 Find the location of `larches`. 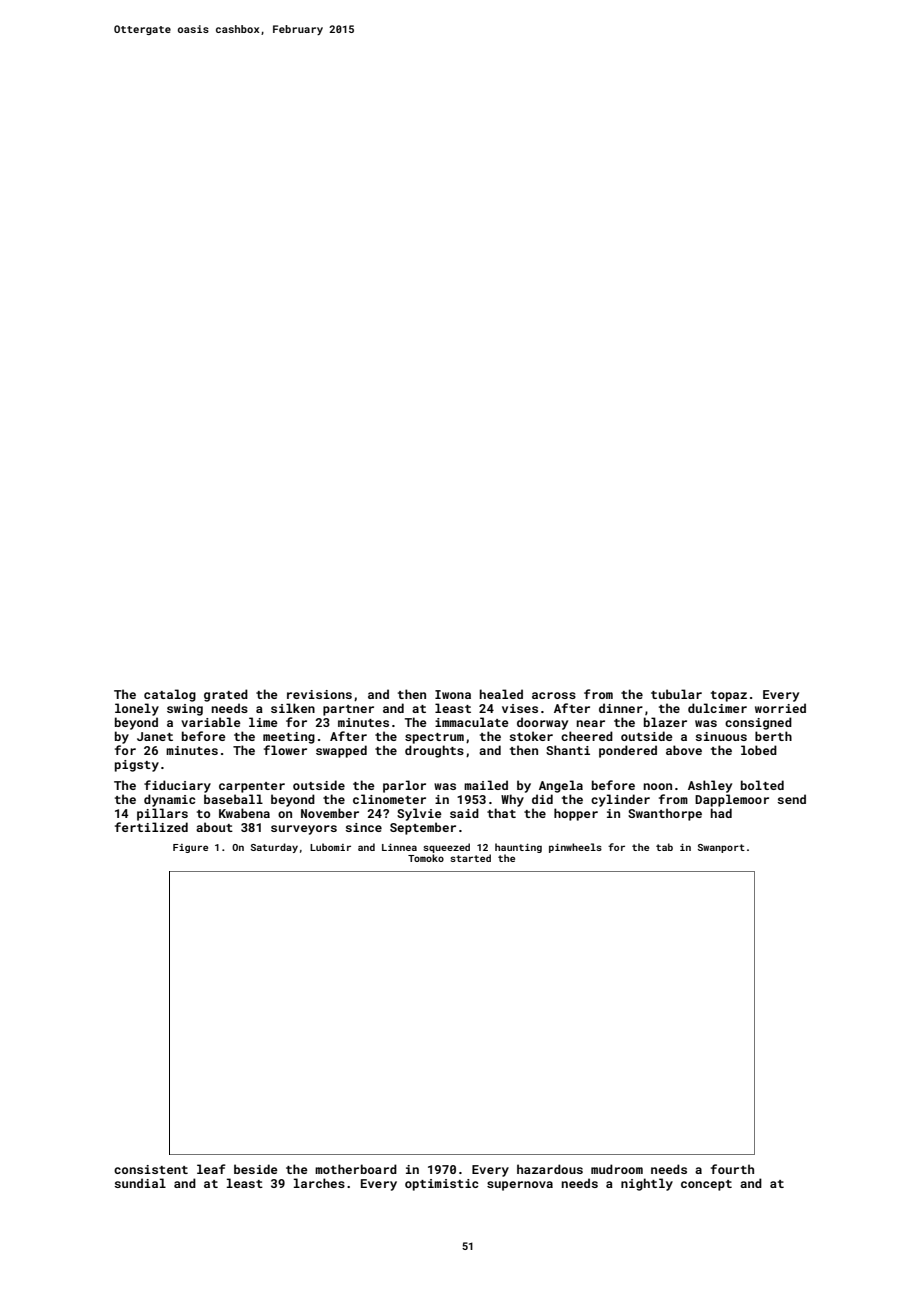

larches is located at coordinates (319, 1183).
